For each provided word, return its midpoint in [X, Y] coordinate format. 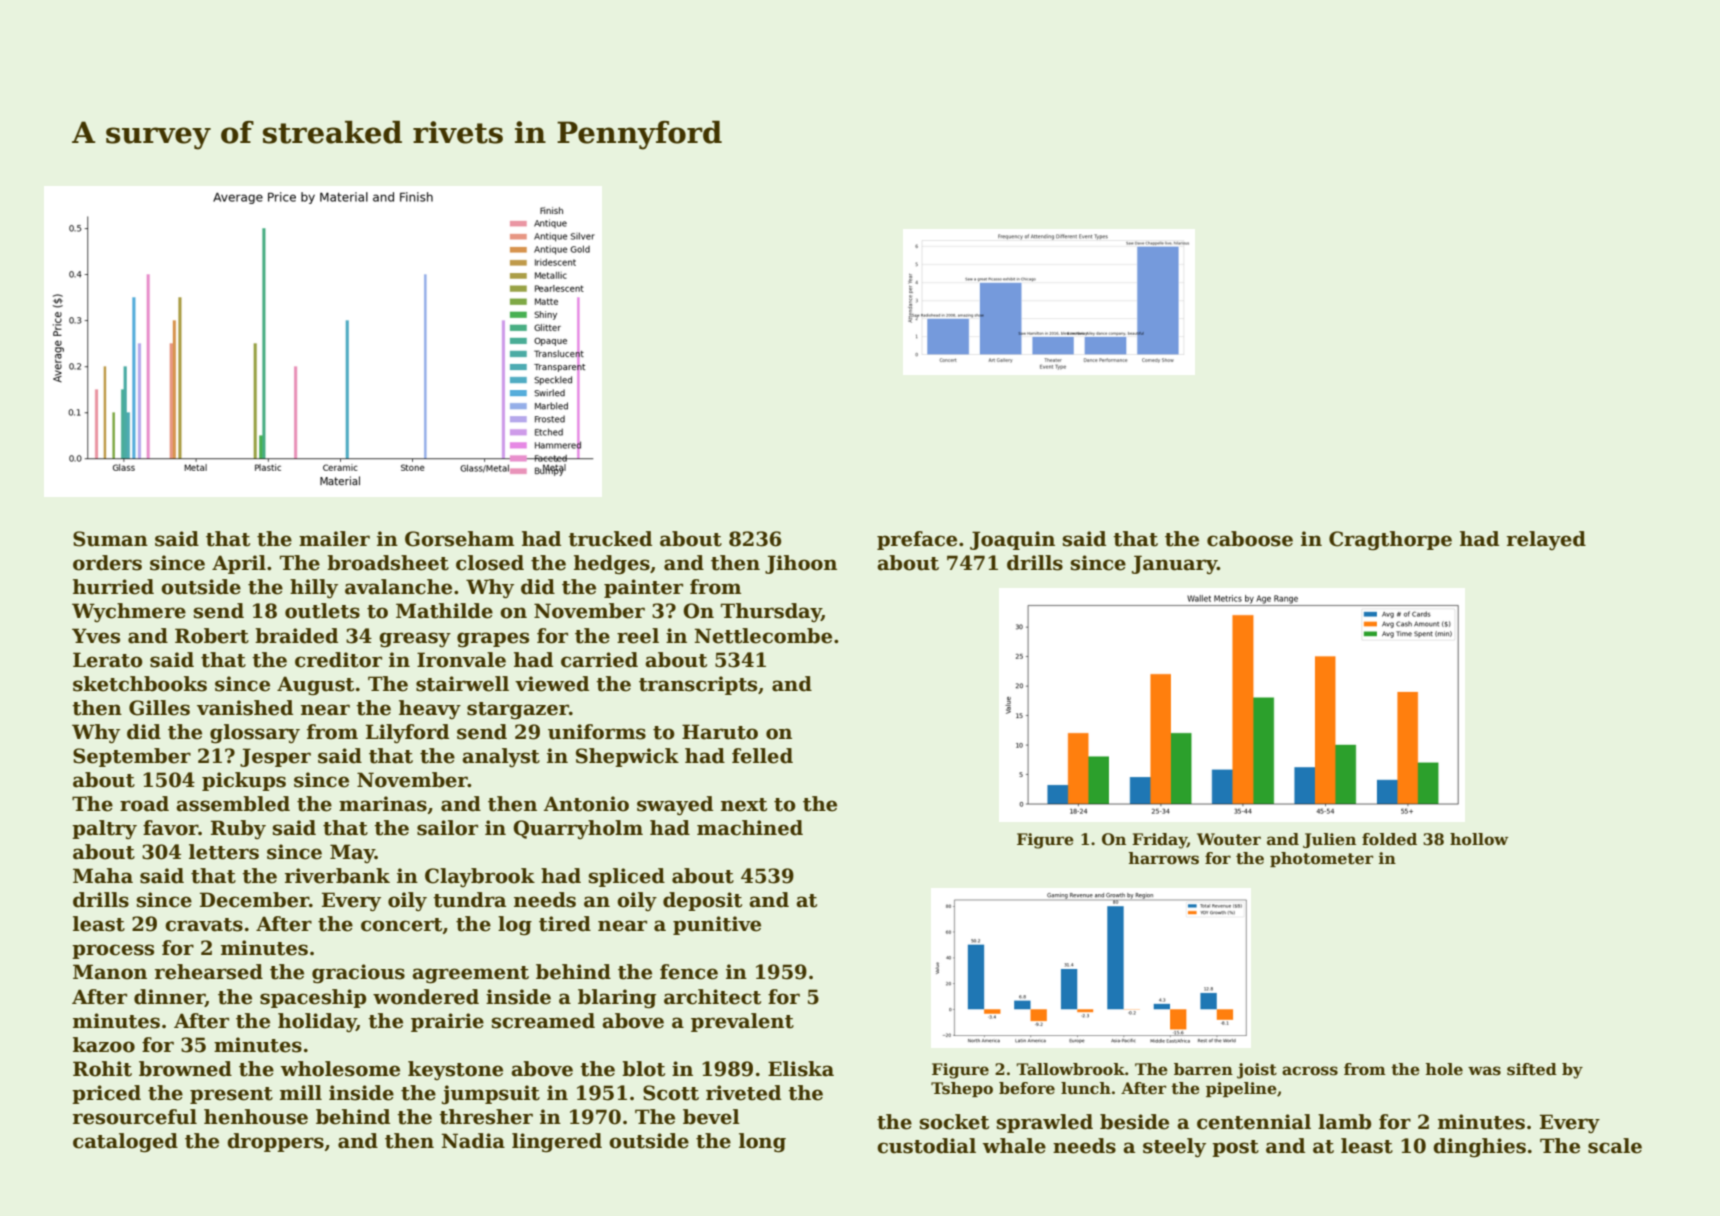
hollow [1479, 839]
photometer [1321, 859]
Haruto [720, 732]
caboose [1250, 539]
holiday [317, 1022]
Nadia [473, 1141]
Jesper [275, 757]
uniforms [597, 732]
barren [1203, 1069]
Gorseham [459, 539]
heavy [430, 709]
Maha [103, 876]
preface [917, 540]
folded [1389, 839]
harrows [1163, 858]
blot [643, 1069]
